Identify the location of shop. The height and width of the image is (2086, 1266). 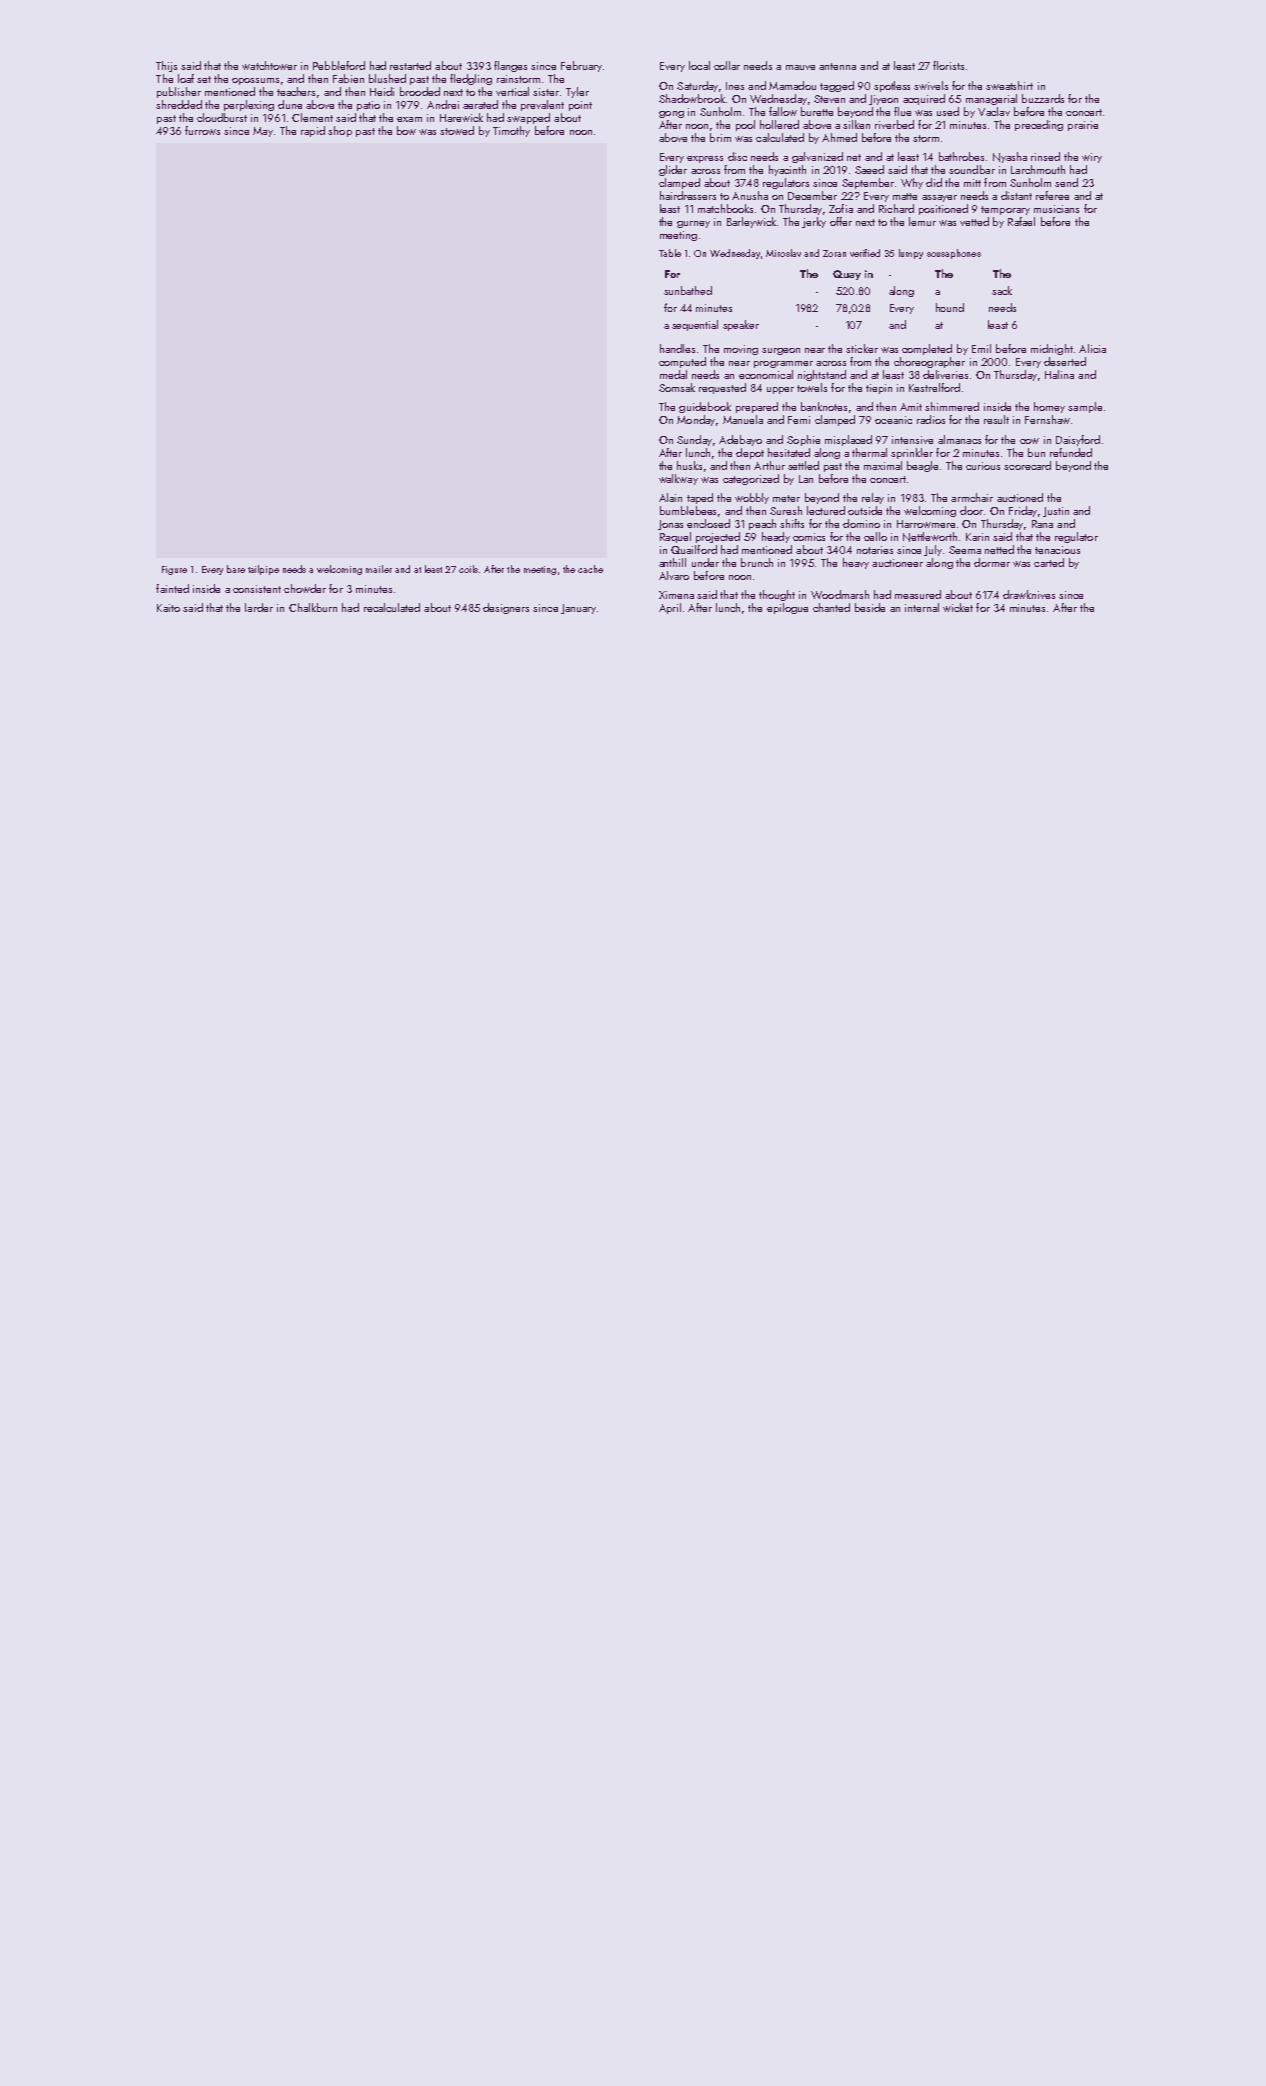
(340, 131).
